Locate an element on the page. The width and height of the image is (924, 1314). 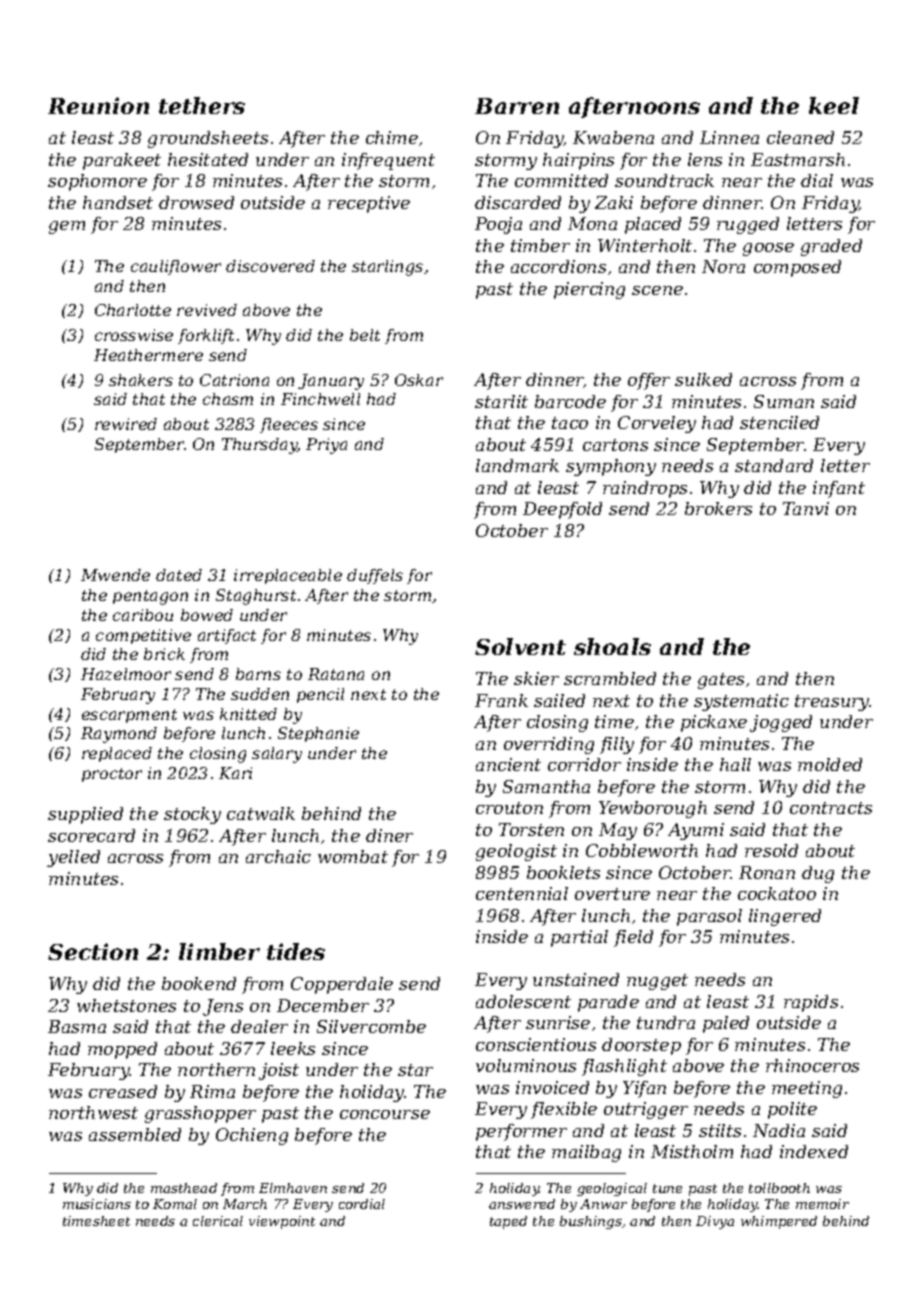
voluminous is located at coordinates (526, 1065).
